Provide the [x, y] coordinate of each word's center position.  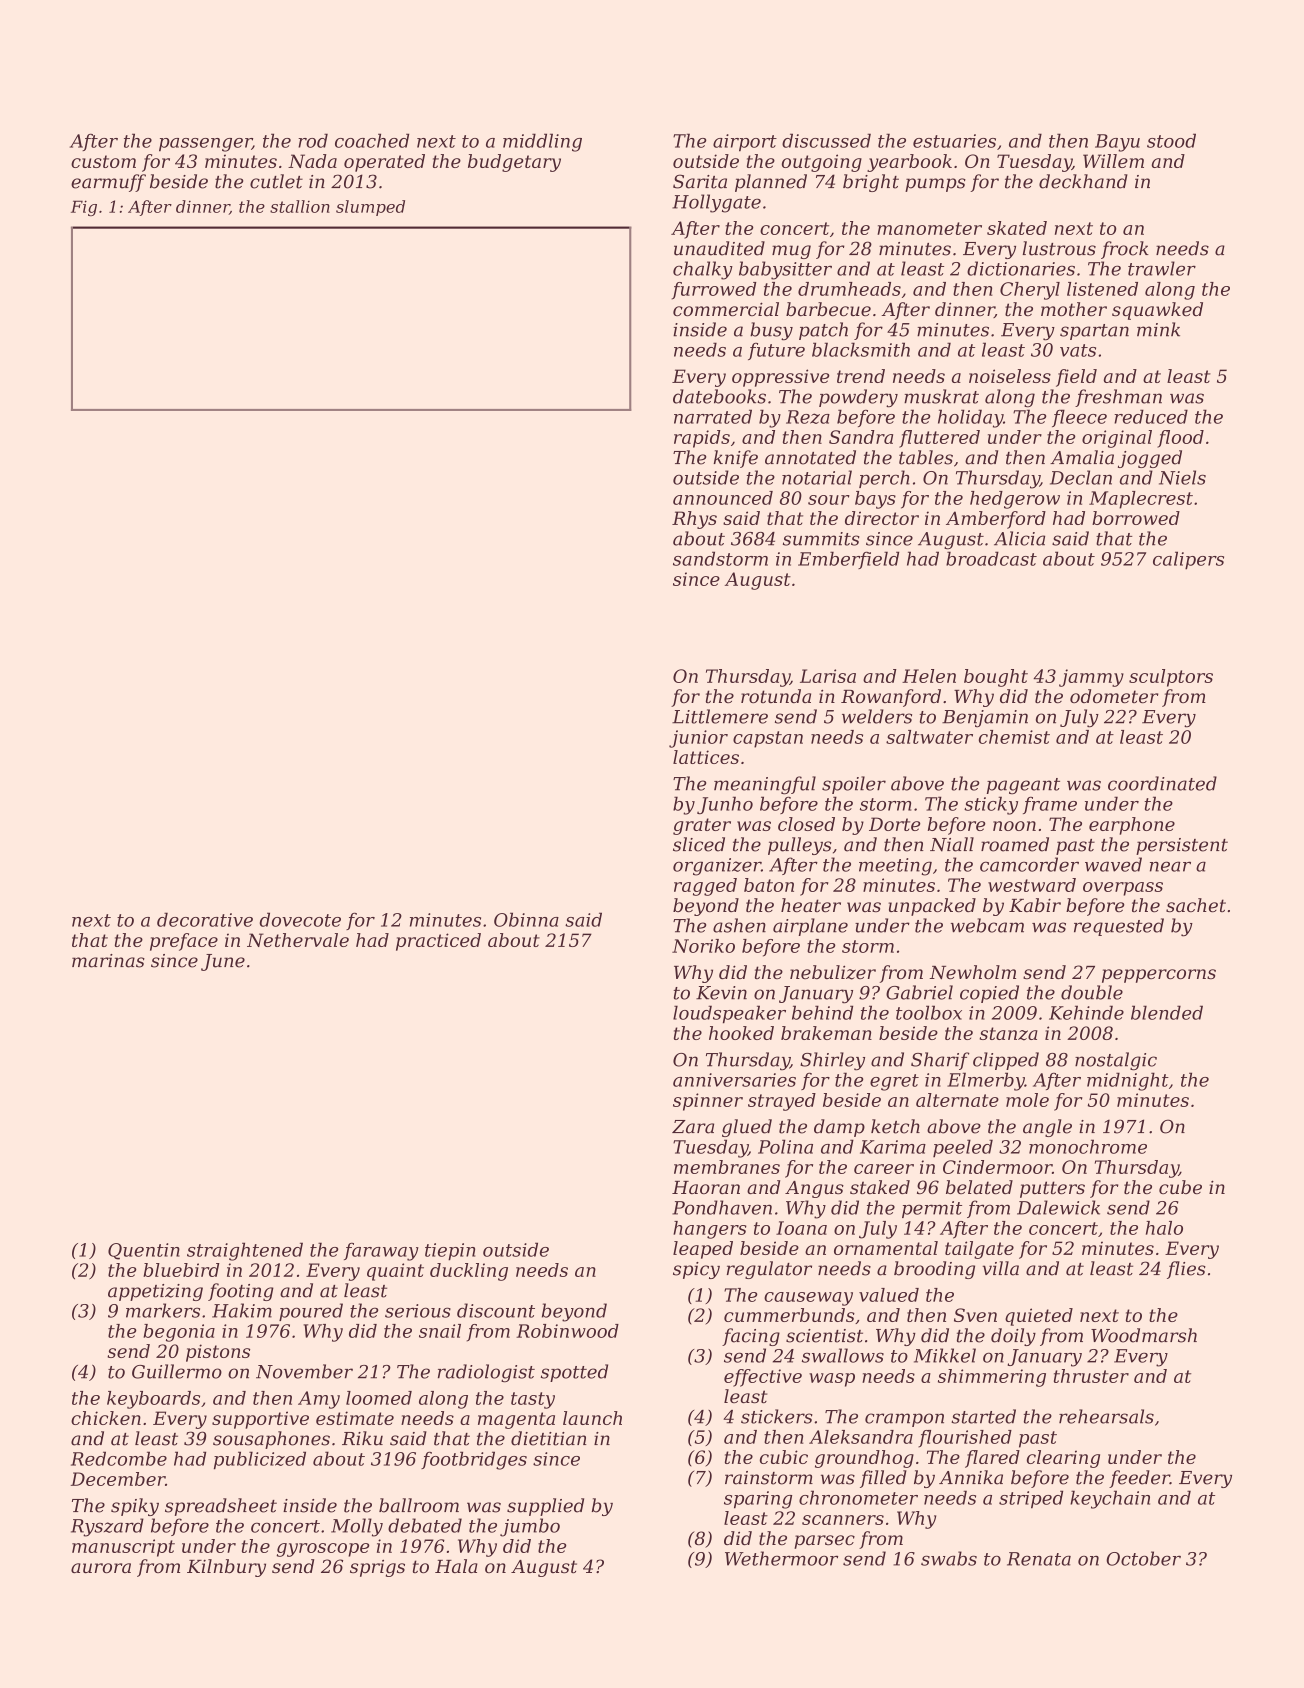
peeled [963, 1148]
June [223, 962]
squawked [1157, 311]
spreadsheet [221, 1507]
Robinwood [567, 1331]
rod [313, 140]
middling [542, 142]
